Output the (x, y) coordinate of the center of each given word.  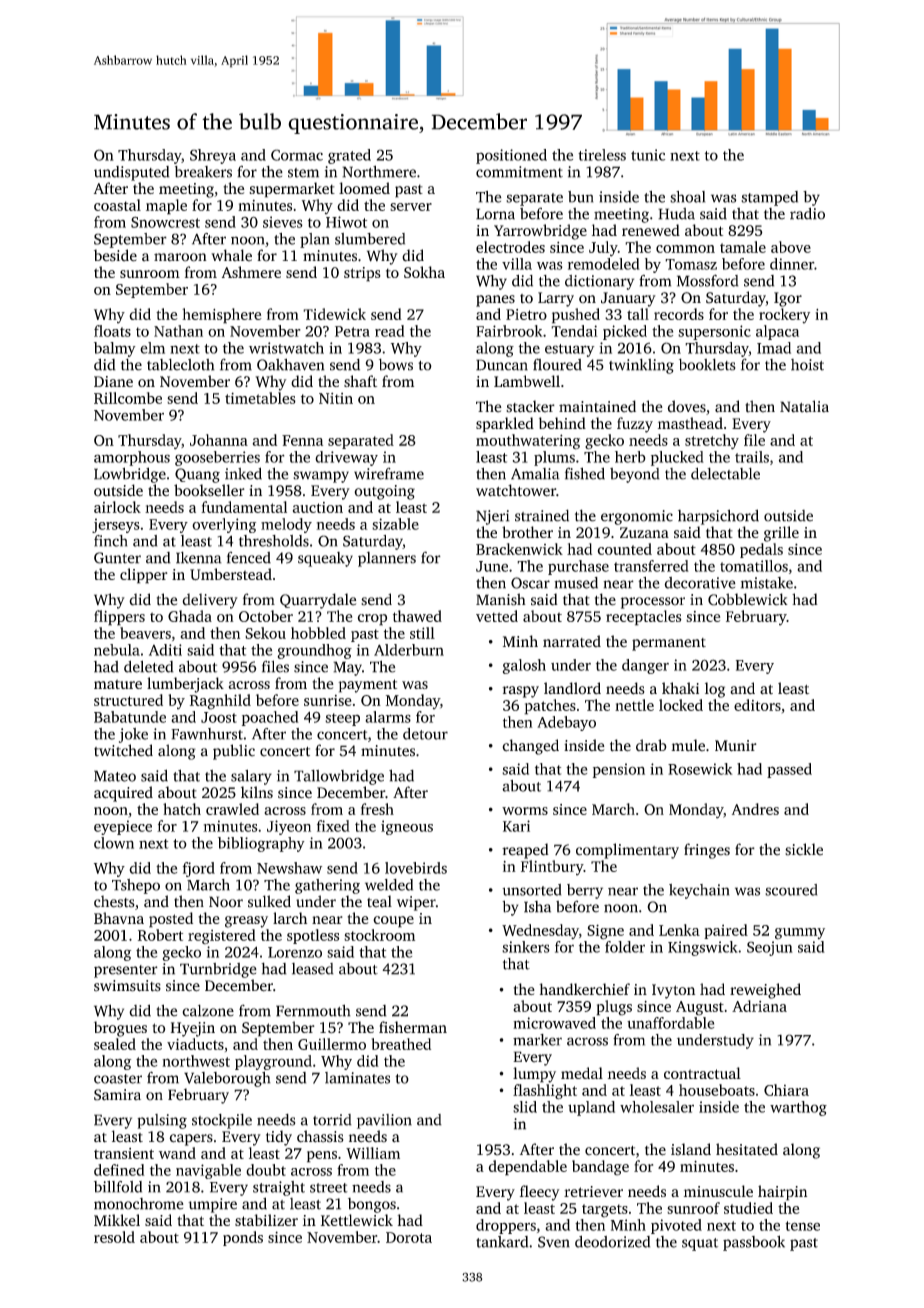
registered (222, 936)
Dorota (409, 1237)
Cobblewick (748, 599)
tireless (602, 155)
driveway (346, 458)
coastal (117, 205)
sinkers (526, 947)
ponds (243, 1238)
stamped (769, 198)
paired (726, 931)
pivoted (676, 1226)
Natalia (804, 406)
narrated (572, 641)
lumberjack (185, 685)
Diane (113, 381)
